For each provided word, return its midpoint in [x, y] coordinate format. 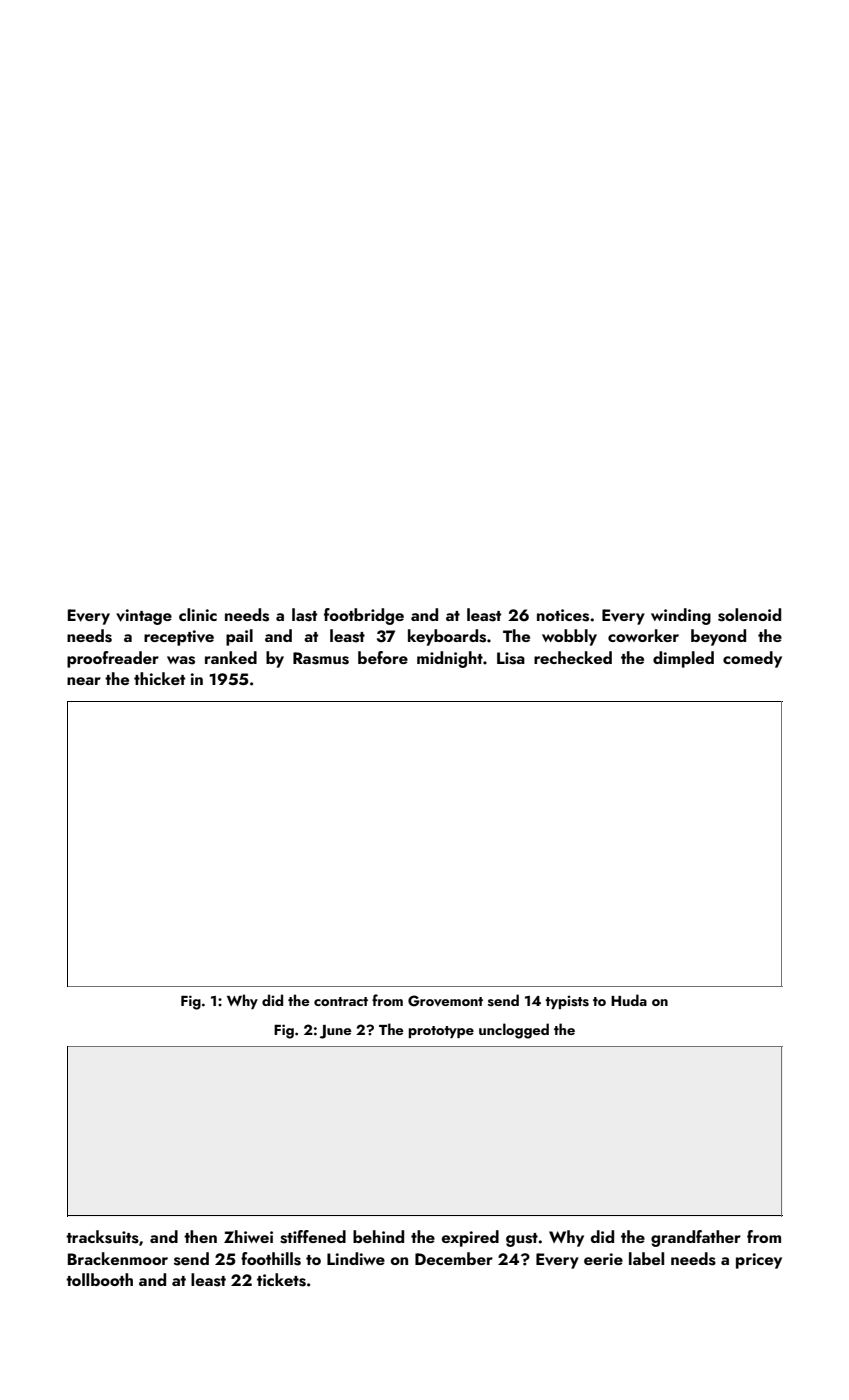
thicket [159, 678]
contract [341, 1001]
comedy [752, 659]
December [454, 1258]
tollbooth [99, 1279]
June [336, 1032]
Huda [629, 1000]
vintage [144, 617]
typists [567, 1002]
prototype [441, 1032]
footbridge [364, 616]
